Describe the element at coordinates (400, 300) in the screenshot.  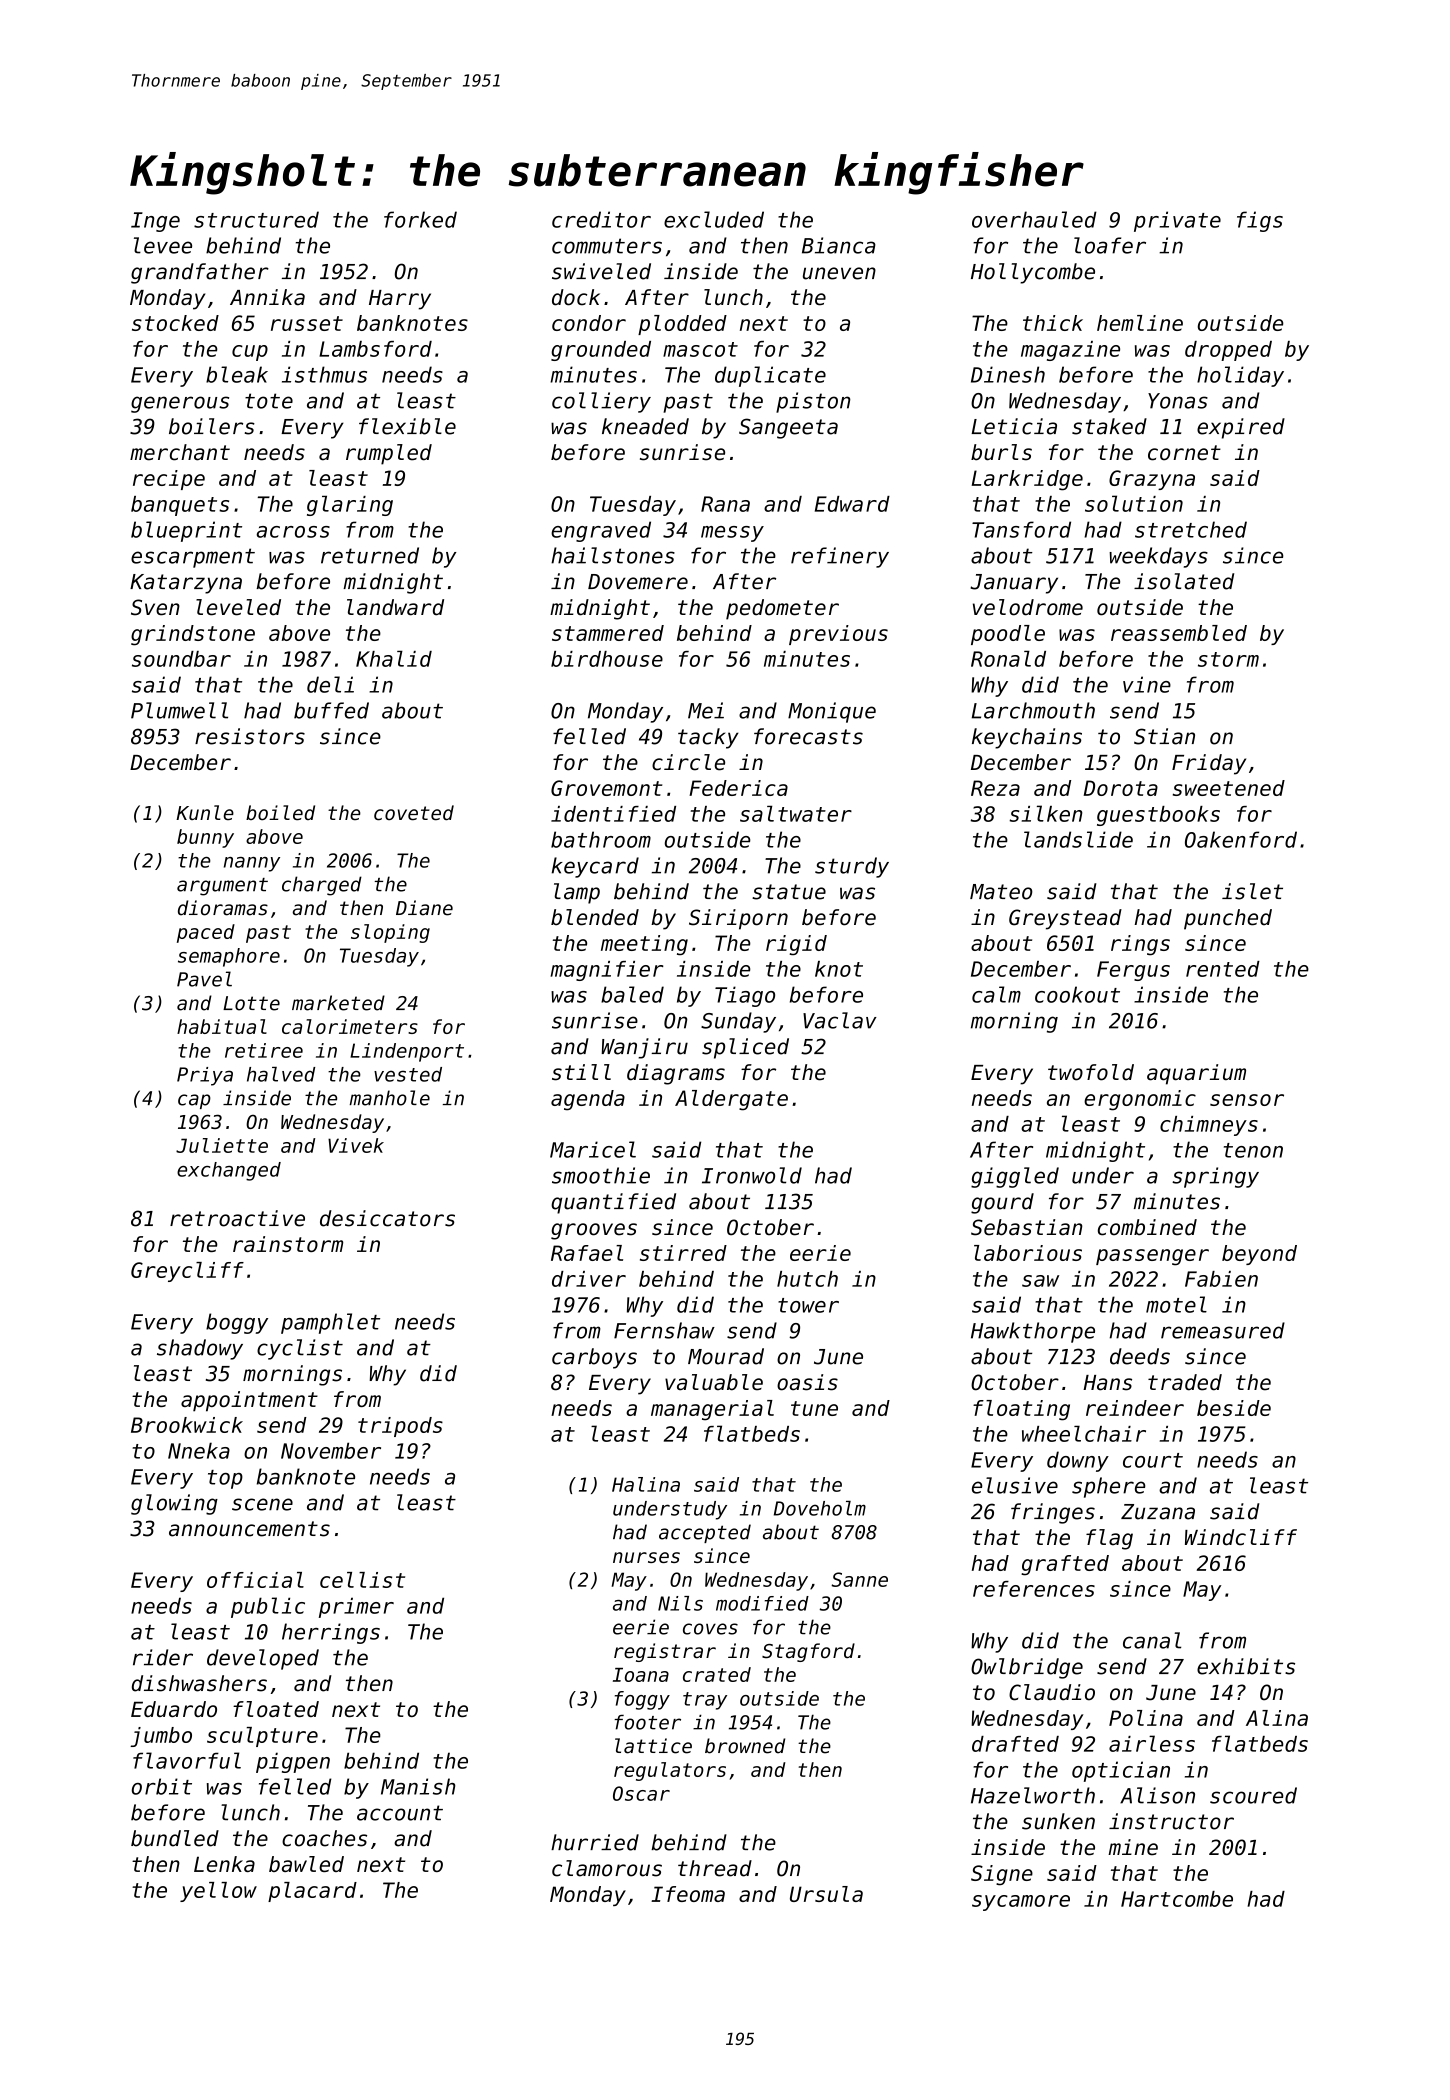
I see `Harry` at that location.
